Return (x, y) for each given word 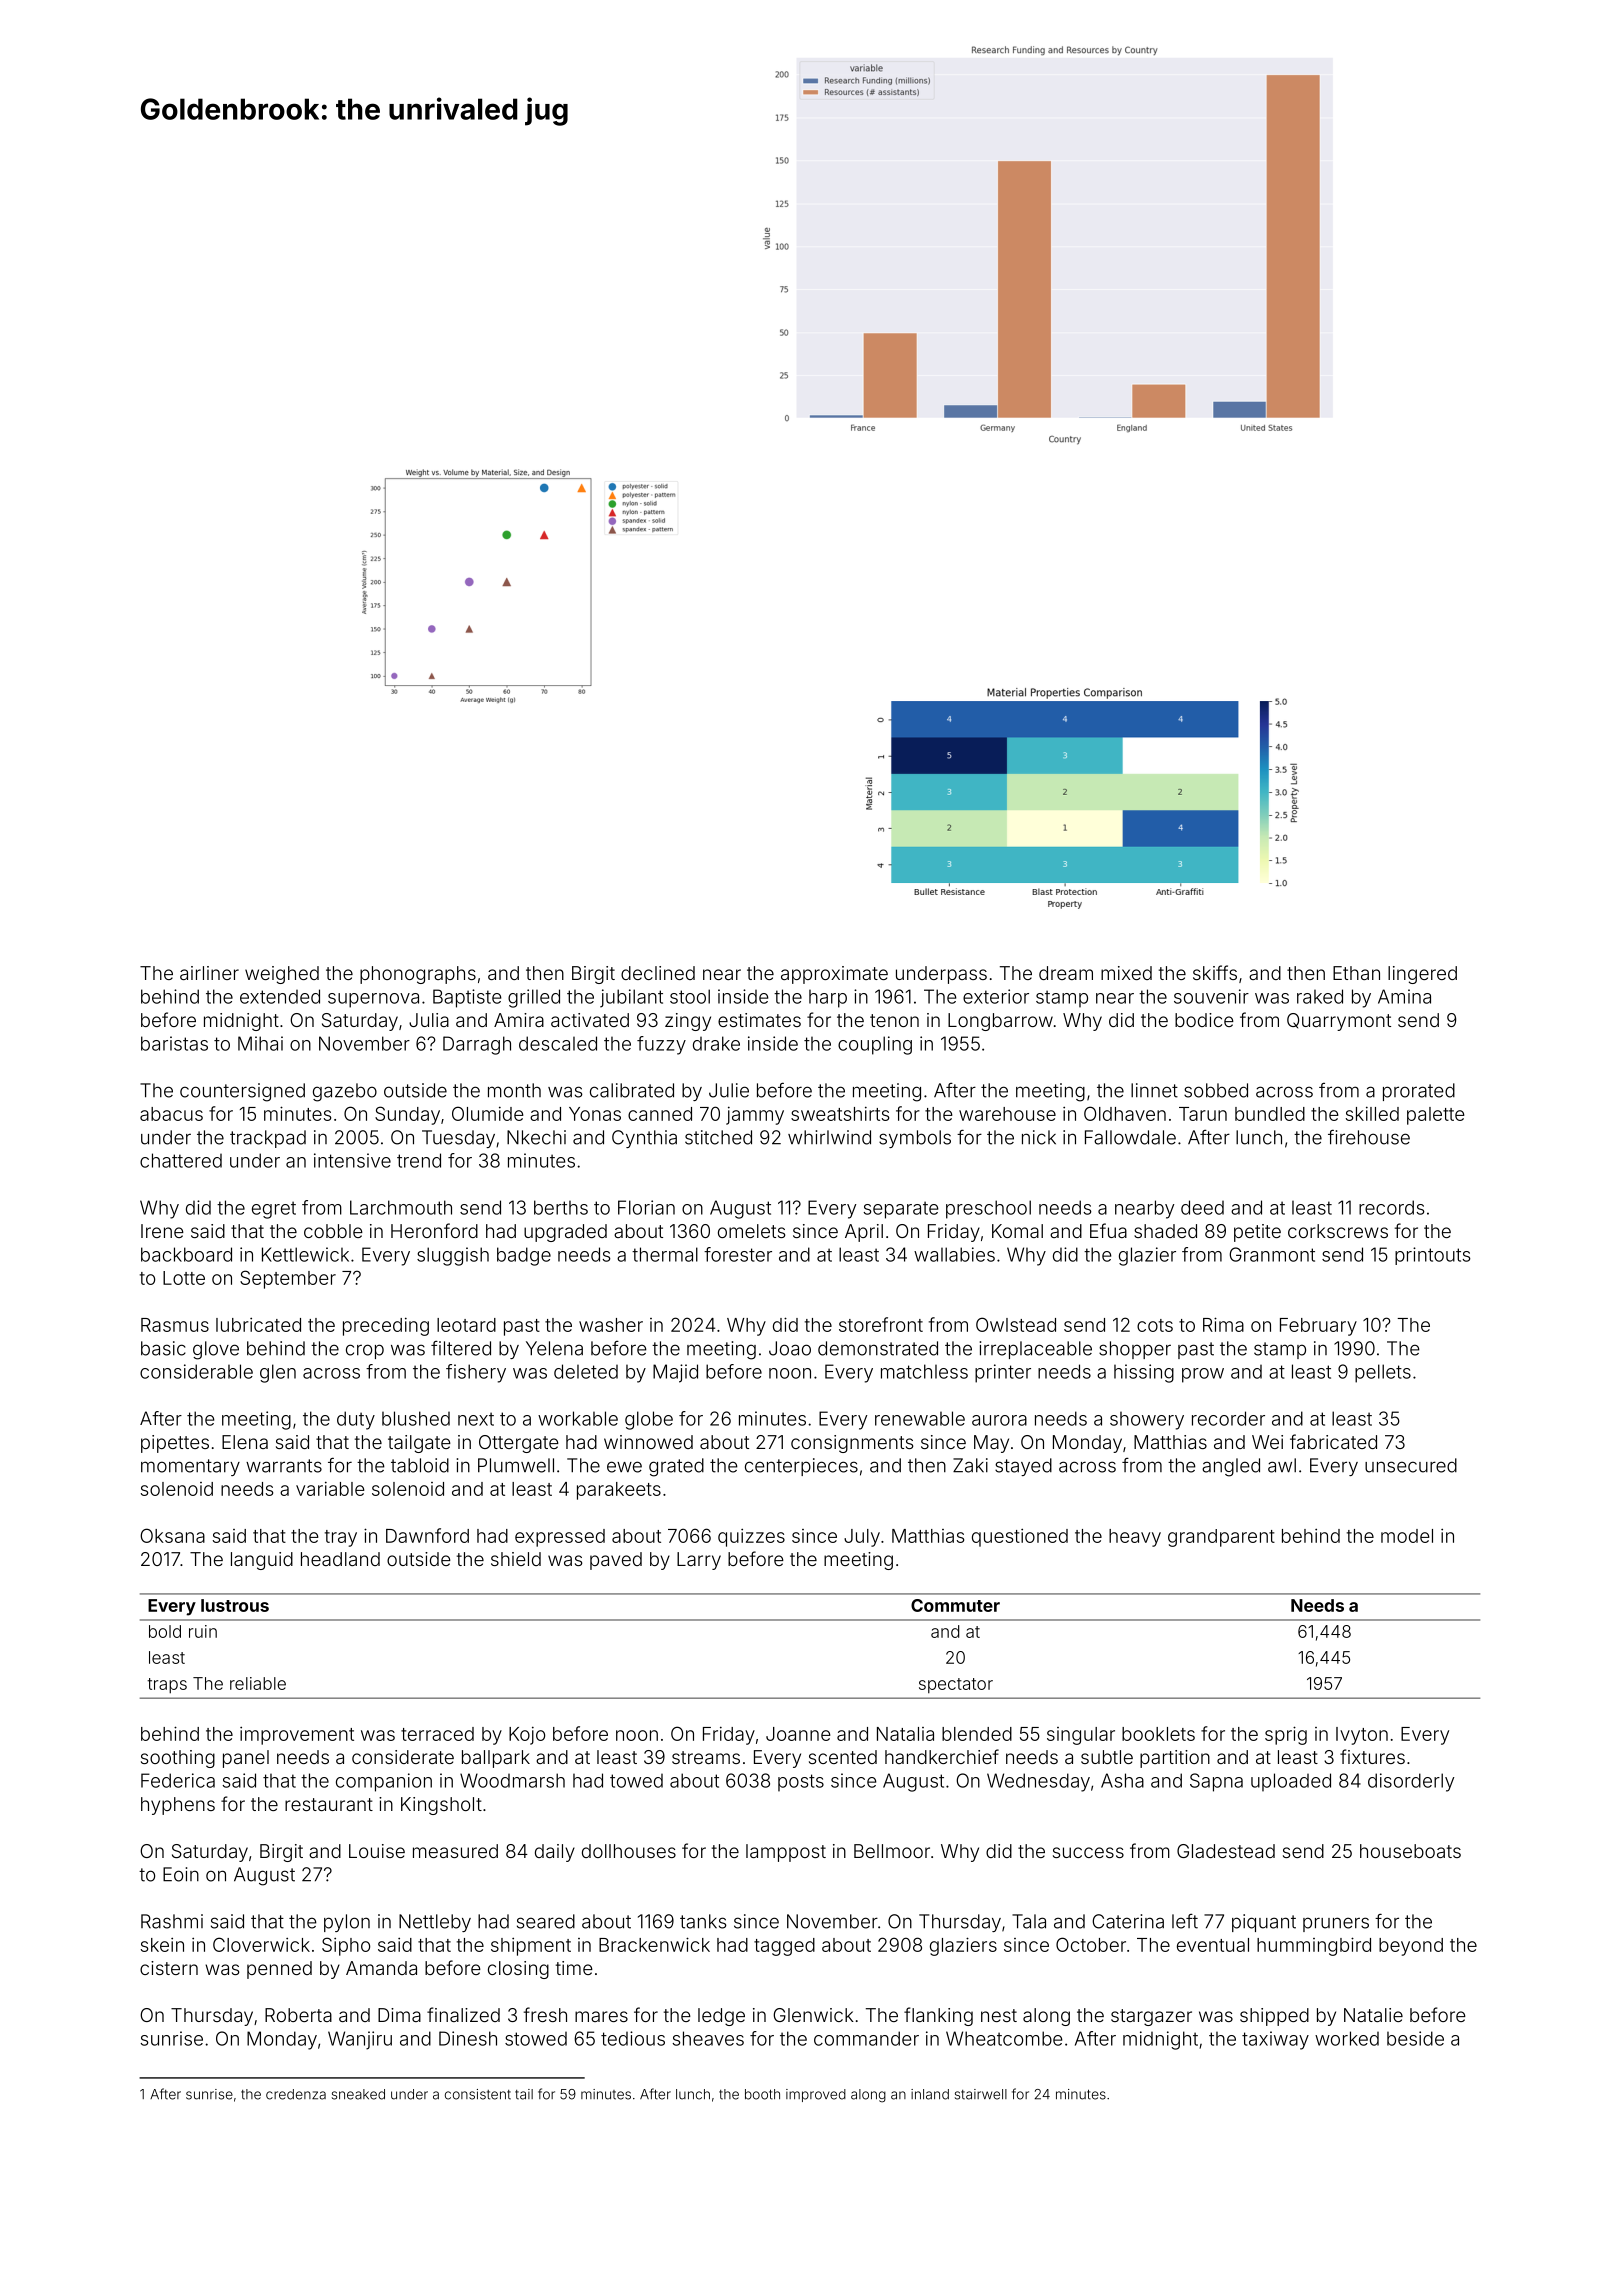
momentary (190, 1467)
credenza (296, 2094)
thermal (665, 1254)
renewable (920, 1418)
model (1407, 1536)
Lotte (184, 1278)
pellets (1383, 1373)
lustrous (235, 1605)
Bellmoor (892, 1851)
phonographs (418, 975)
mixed (1126, 973)
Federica (178, 1780)
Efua (1108, 1230)
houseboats (1410, 1851)
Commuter (955, 1605)
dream (1066, 973)
